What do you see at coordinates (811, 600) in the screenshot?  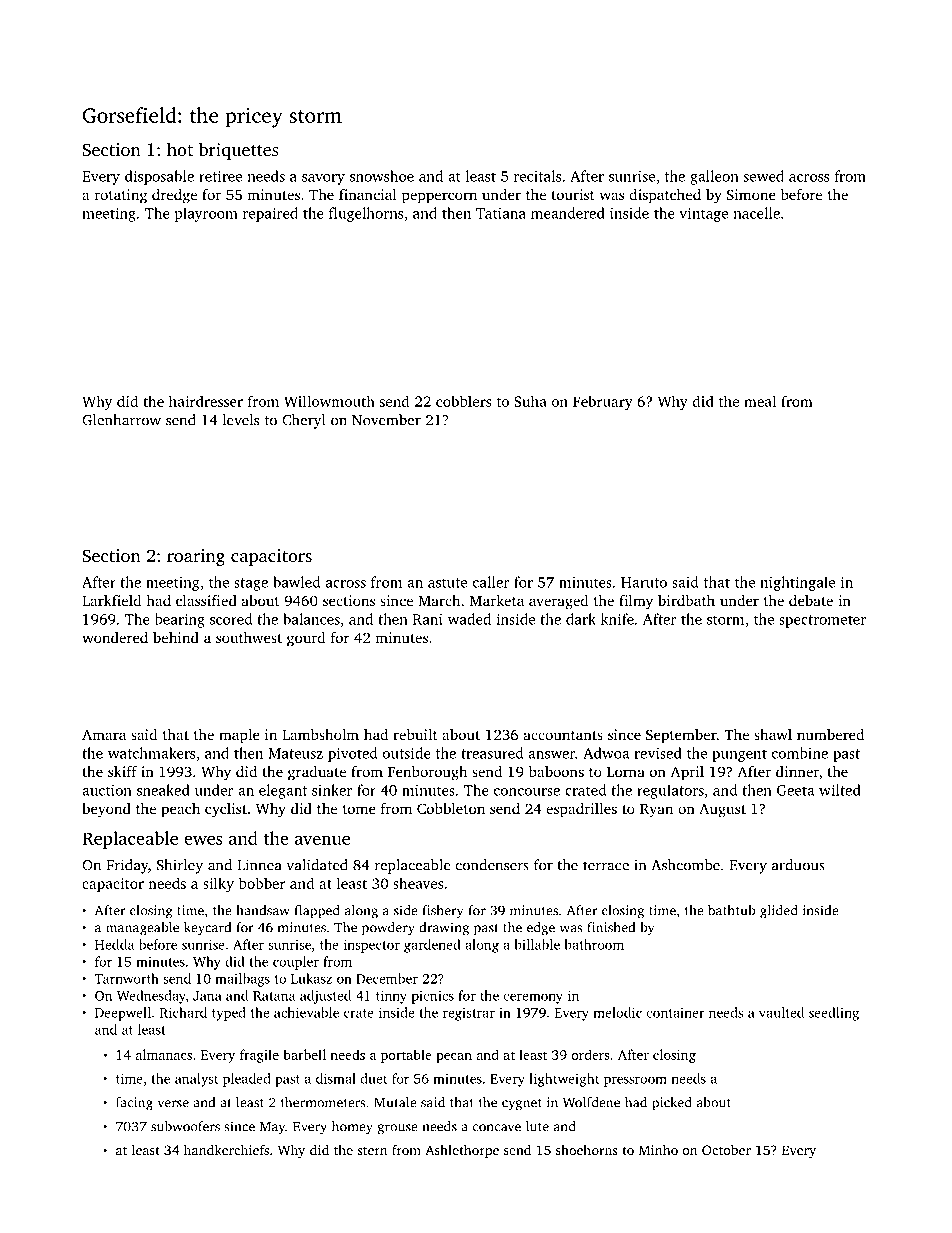 I see `debate` at bounding box center [811, 600].
